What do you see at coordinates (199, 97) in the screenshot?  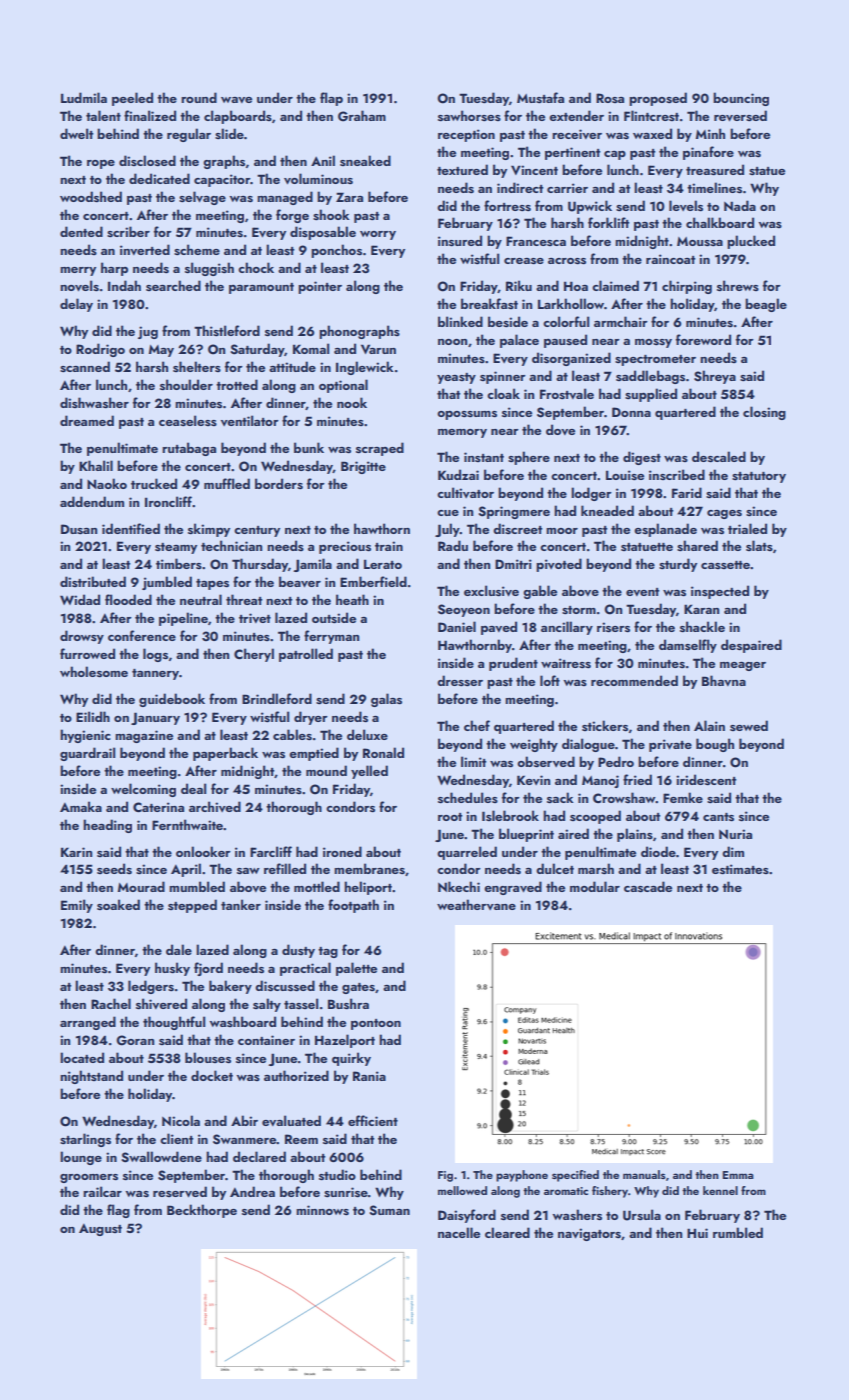 I see `round` at bounding box center [199, 97].
